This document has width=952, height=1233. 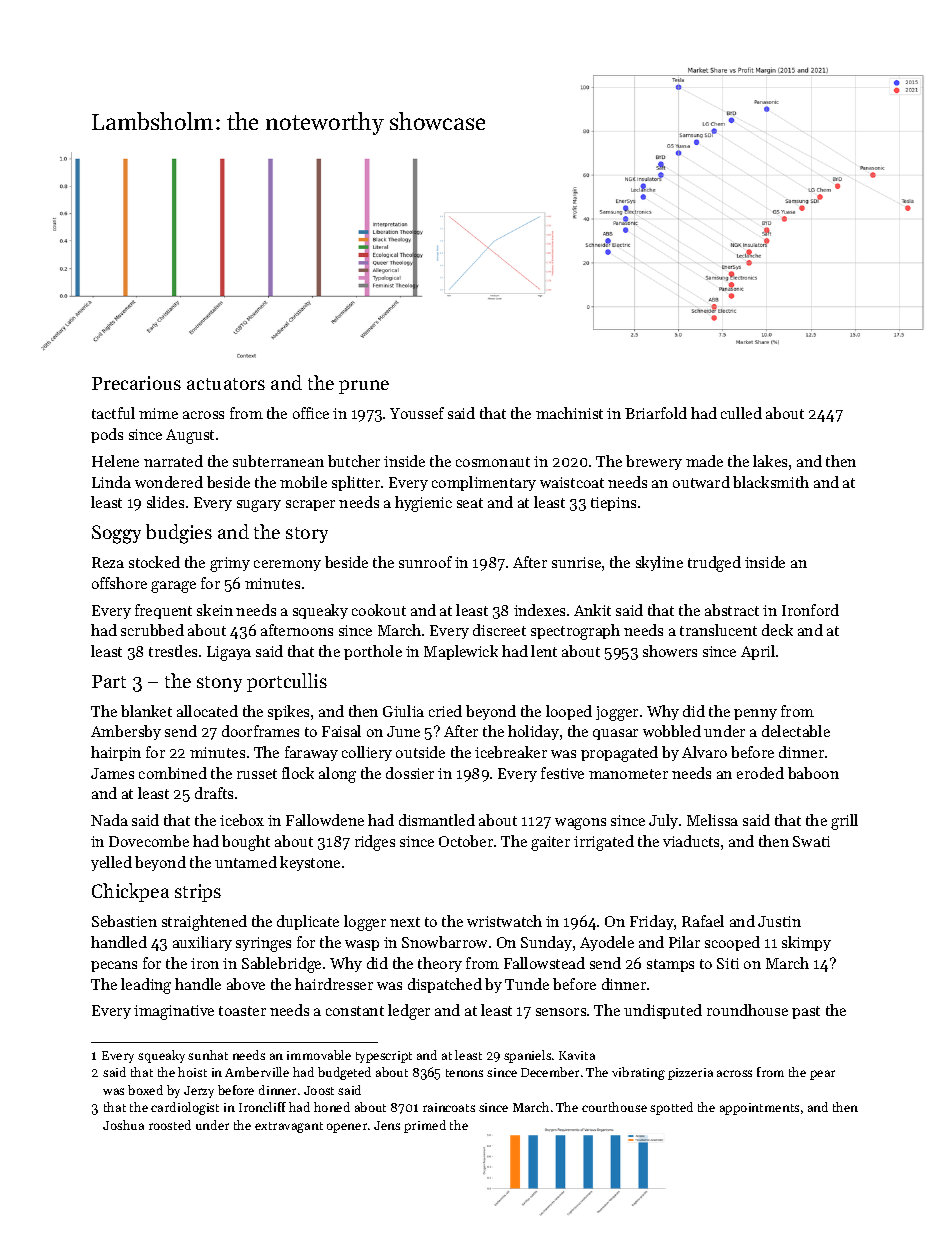 I want to click on culled, so click(x=741, y=413).
